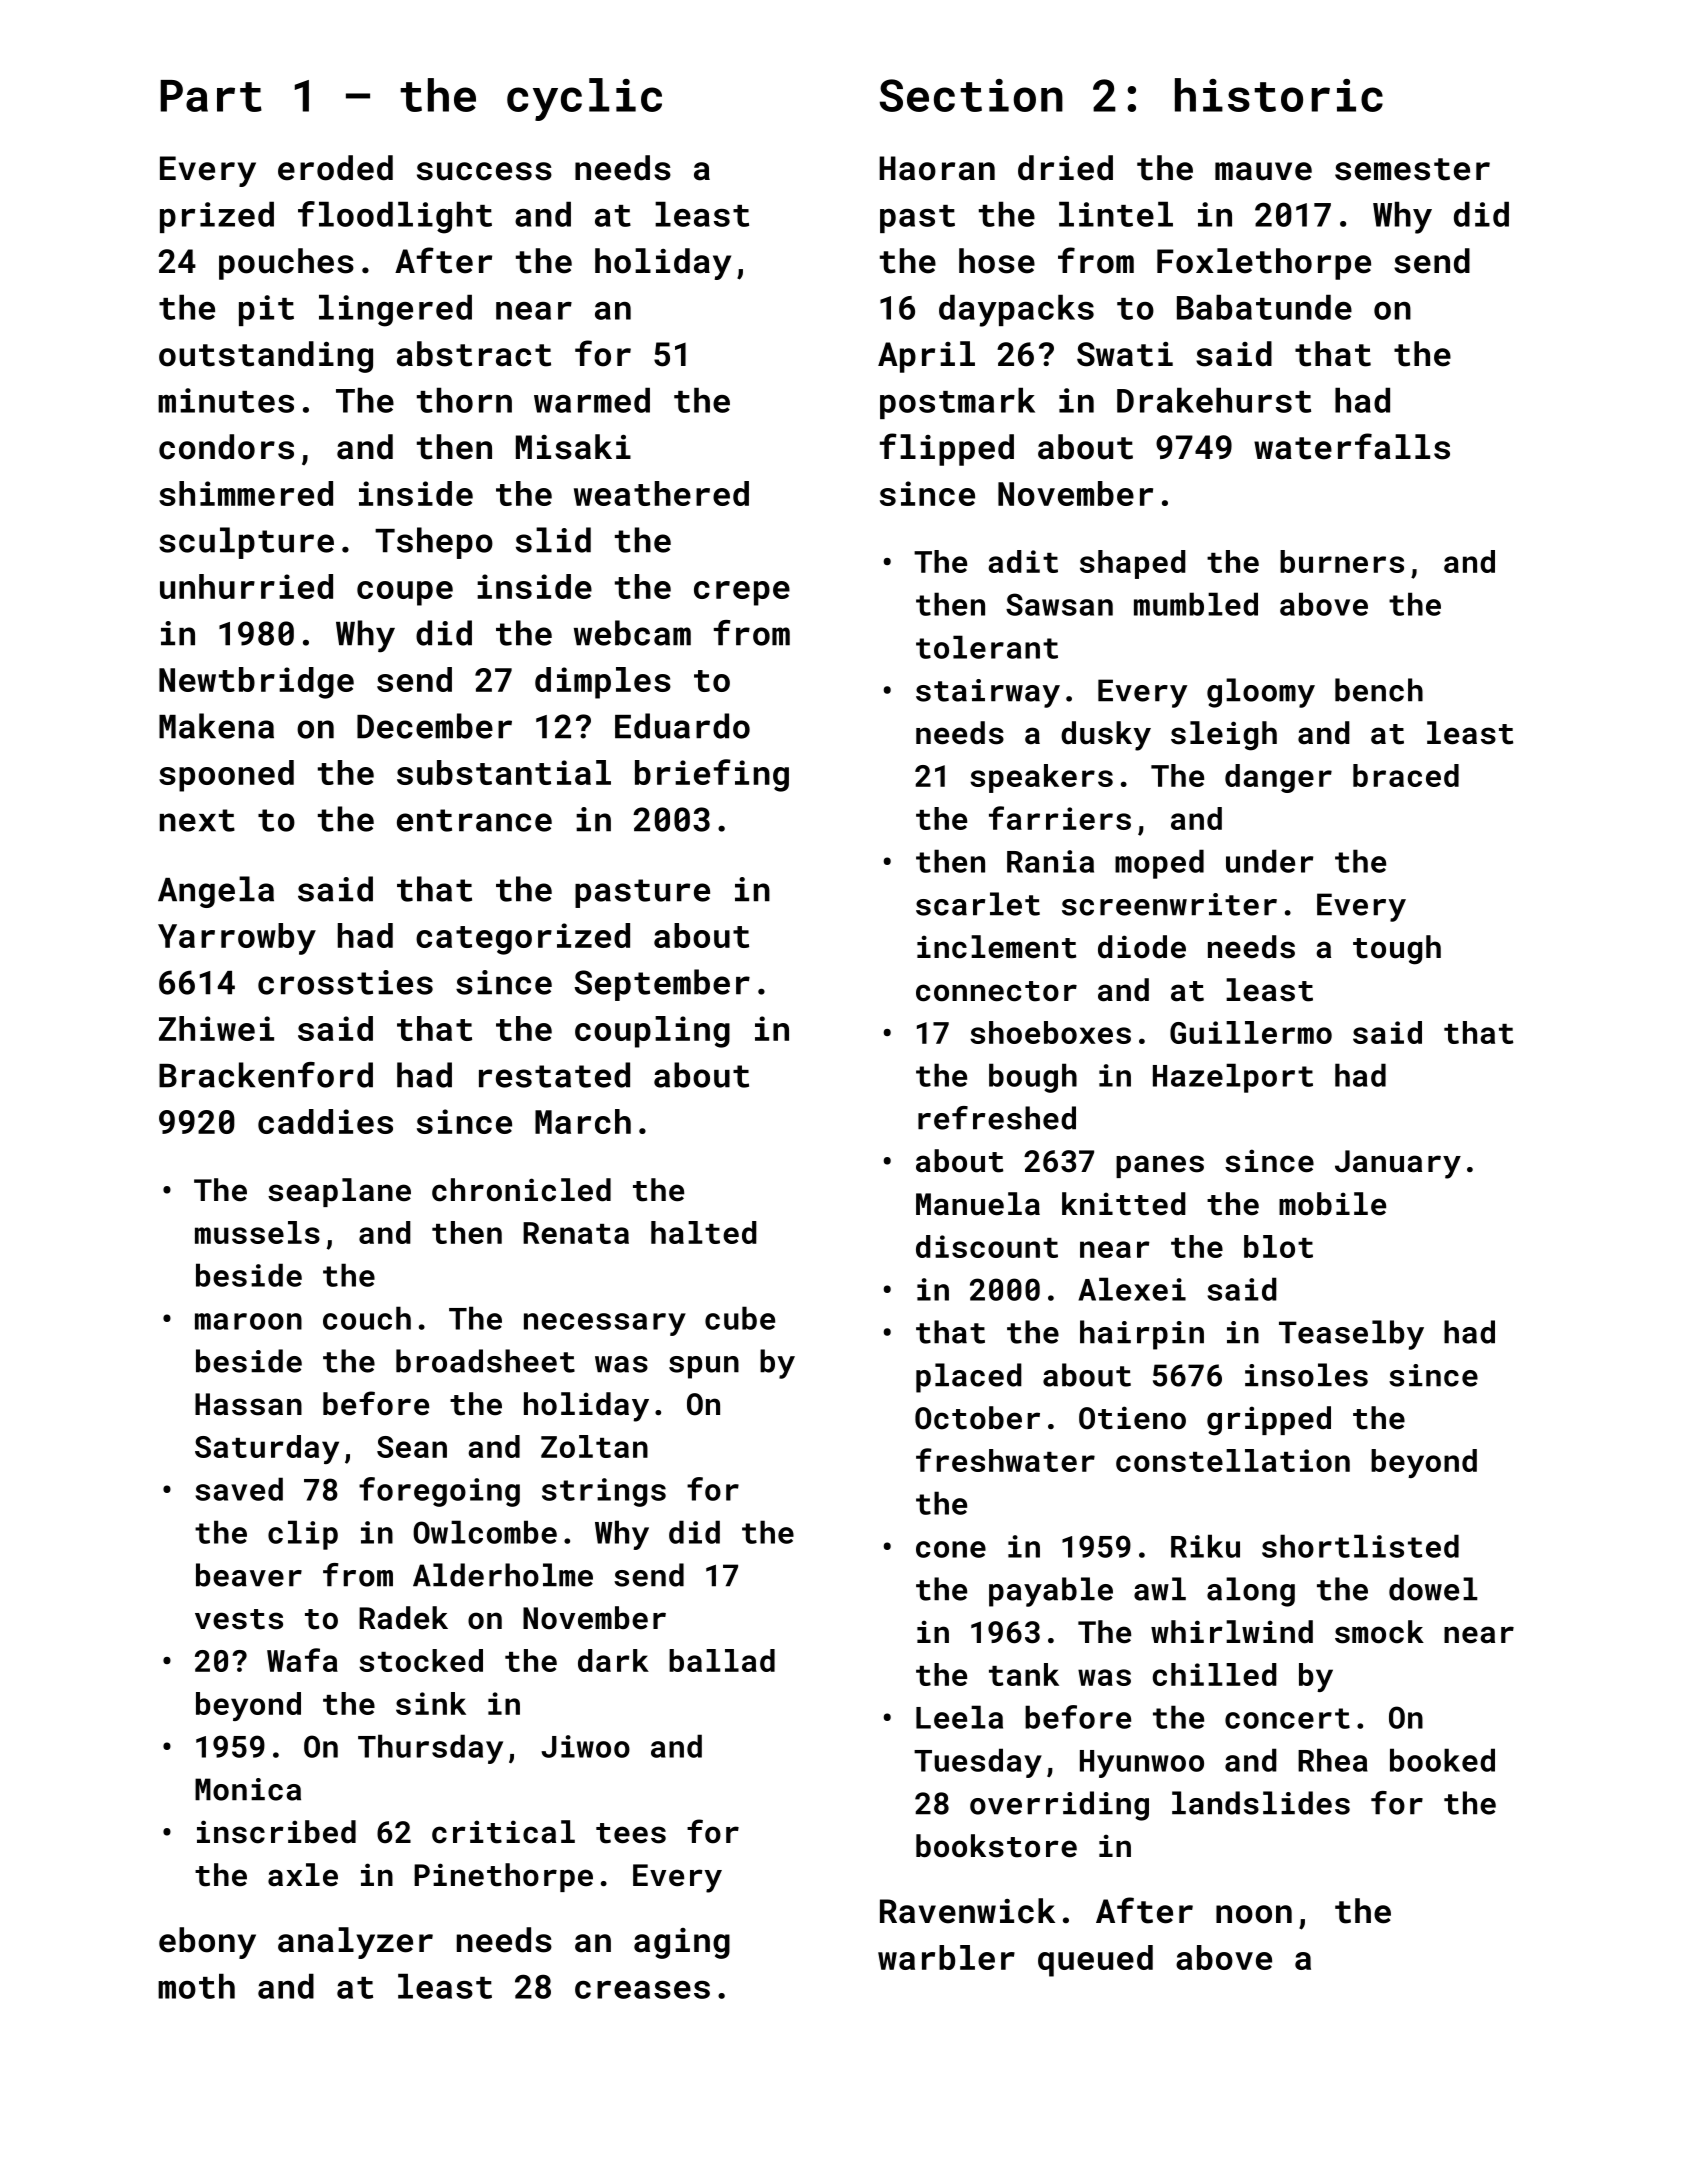  Describe the element at coordinates (1398, 1164) in the screenshot. I see `January` at that location.
